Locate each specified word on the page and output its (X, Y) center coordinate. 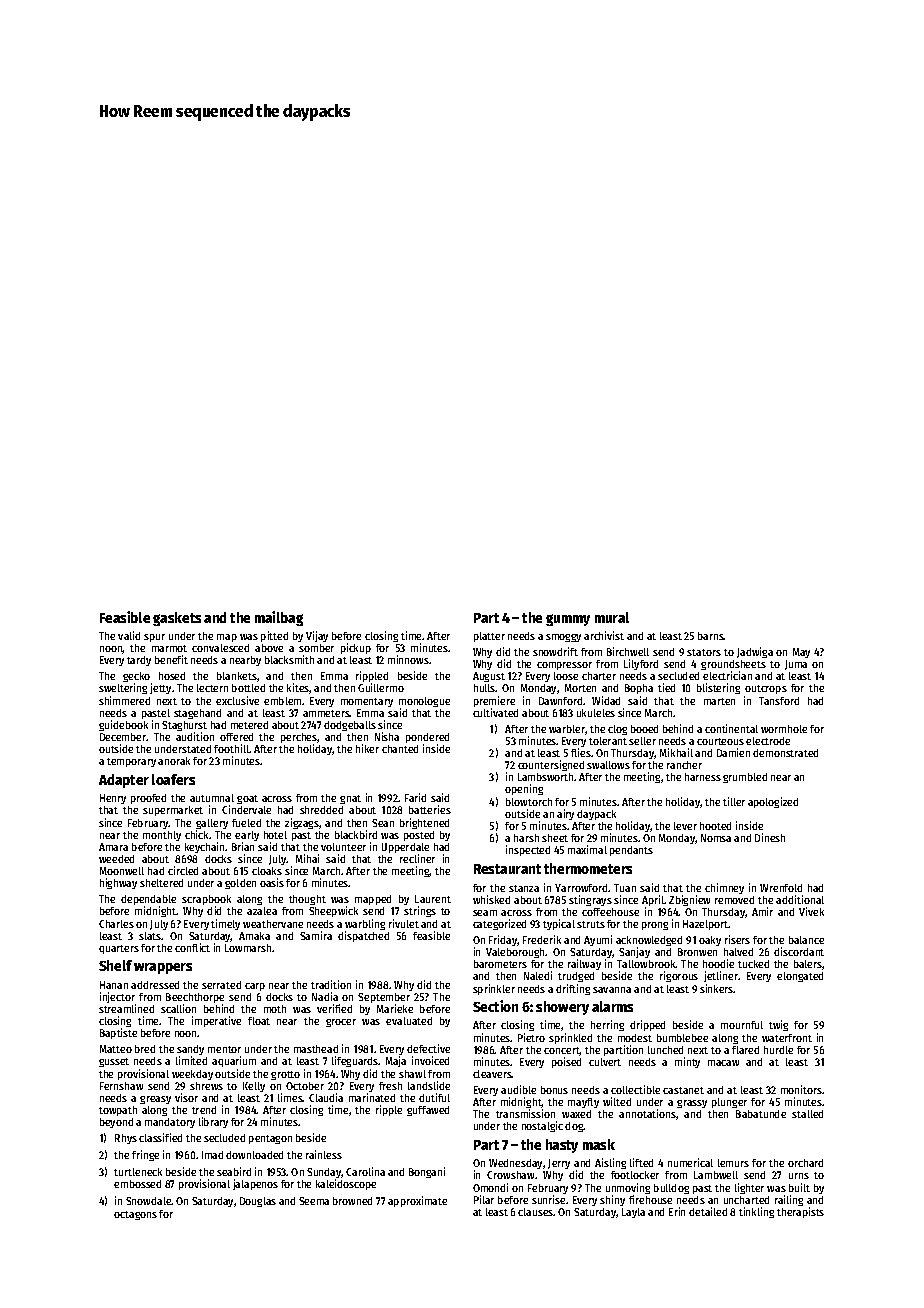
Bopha (639, 689)
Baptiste (118, 1034)
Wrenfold (781, 888)
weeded (116, 859)
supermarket (173, 811)
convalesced (220, 648)
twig (778, 1025)
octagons (135, 1215)
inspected (528, 850)
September (384, 998)
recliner (417, 858)
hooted (715, 826)
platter (489, 637)
